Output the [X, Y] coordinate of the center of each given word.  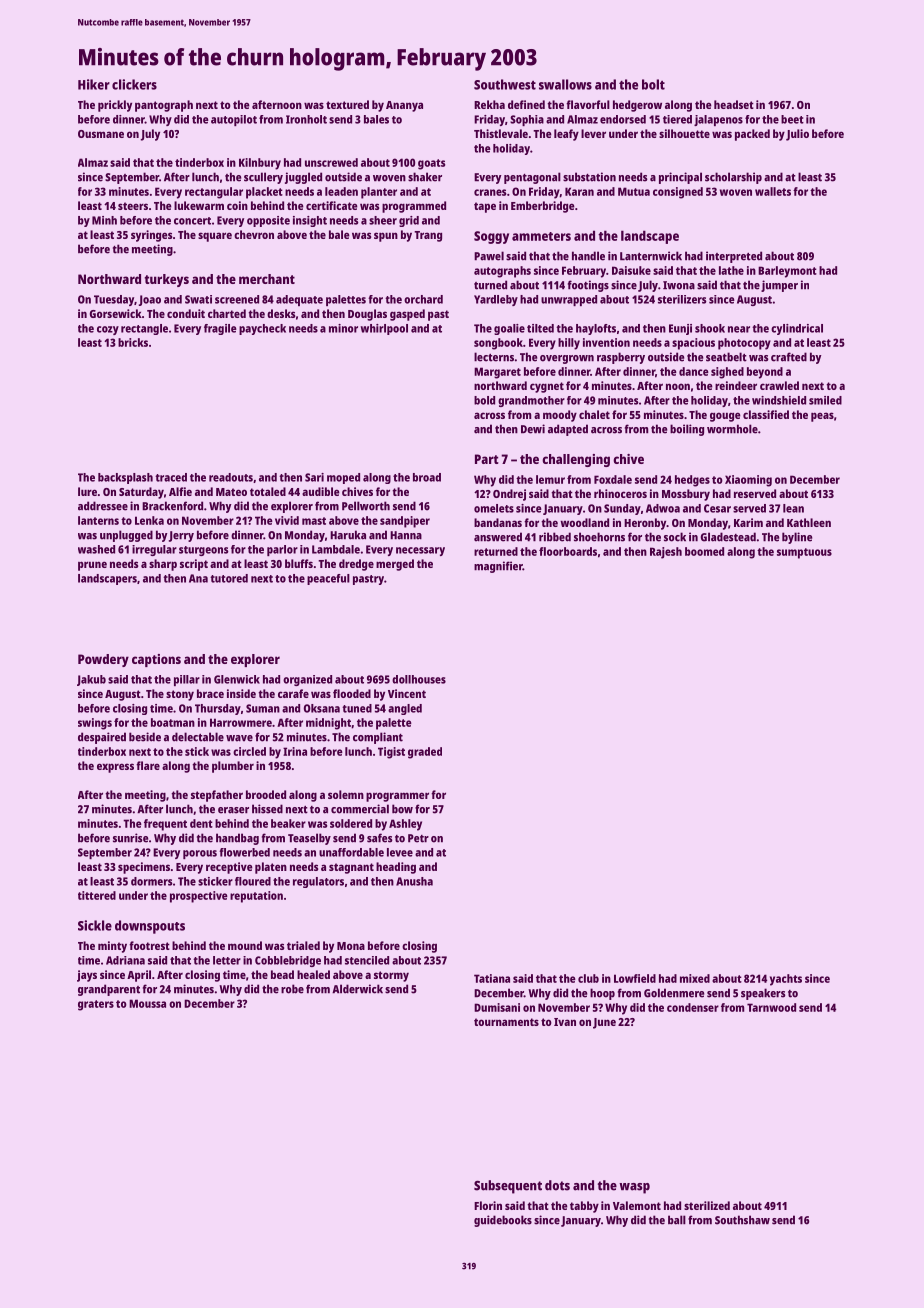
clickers [134, 84]
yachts [786, 980]
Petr [418, 838]
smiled [825, 400]
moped [343, 478]
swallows [565, 84]
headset [734, 104]
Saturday [141, 493]
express [115, 768]
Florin [488, 1205]
